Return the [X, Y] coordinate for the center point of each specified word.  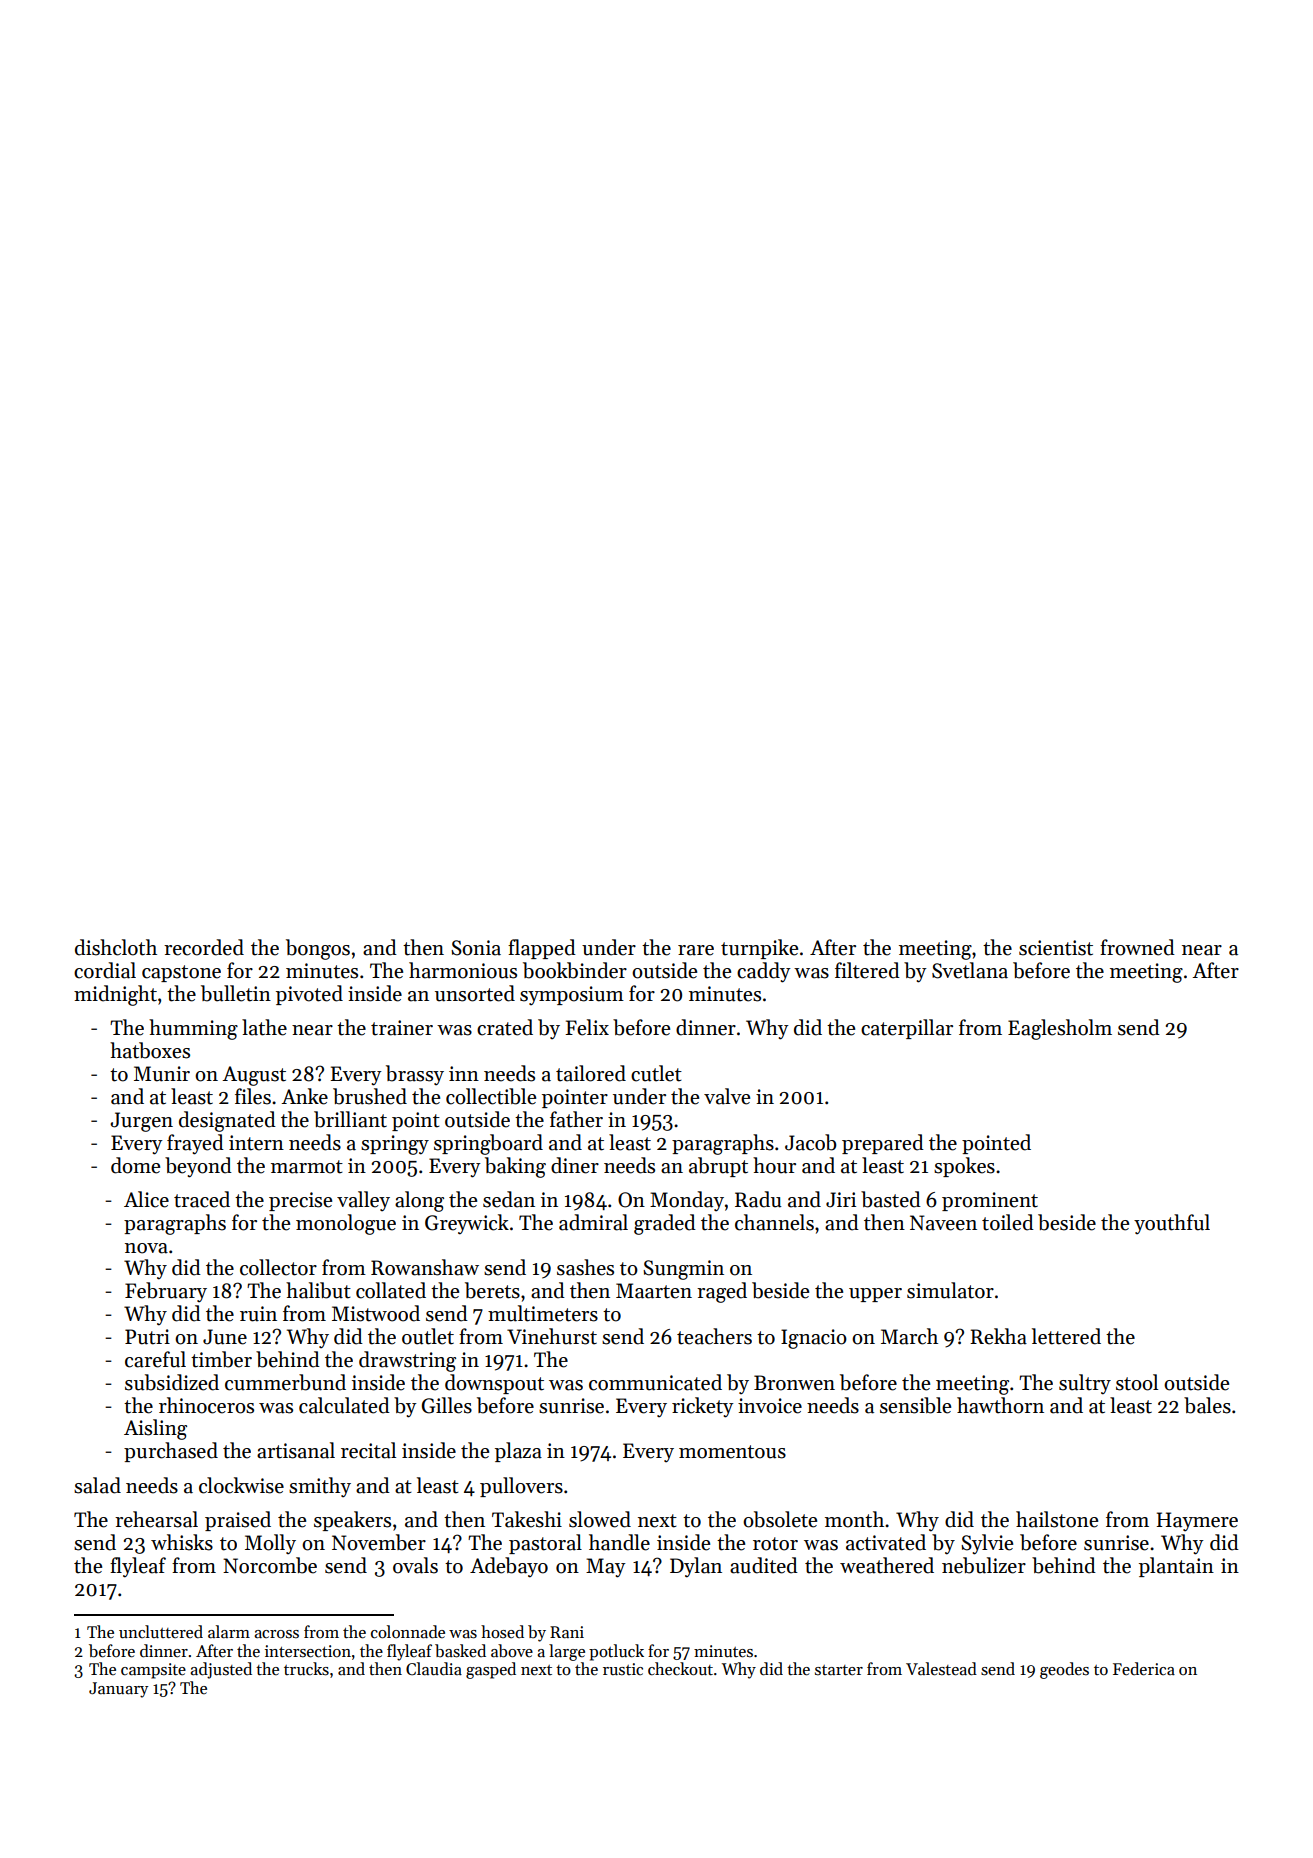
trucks [306, 1669]
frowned [1137, 947]
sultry [1085, 1384]
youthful [1172, 1224]
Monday [687, 1201]
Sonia [476, 948]
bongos [318, 949]
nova [146, 1248]
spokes [964, 1167]
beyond [198, 1167]
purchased [171, 1452]
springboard [488, 1144]
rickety [703, 1407]
